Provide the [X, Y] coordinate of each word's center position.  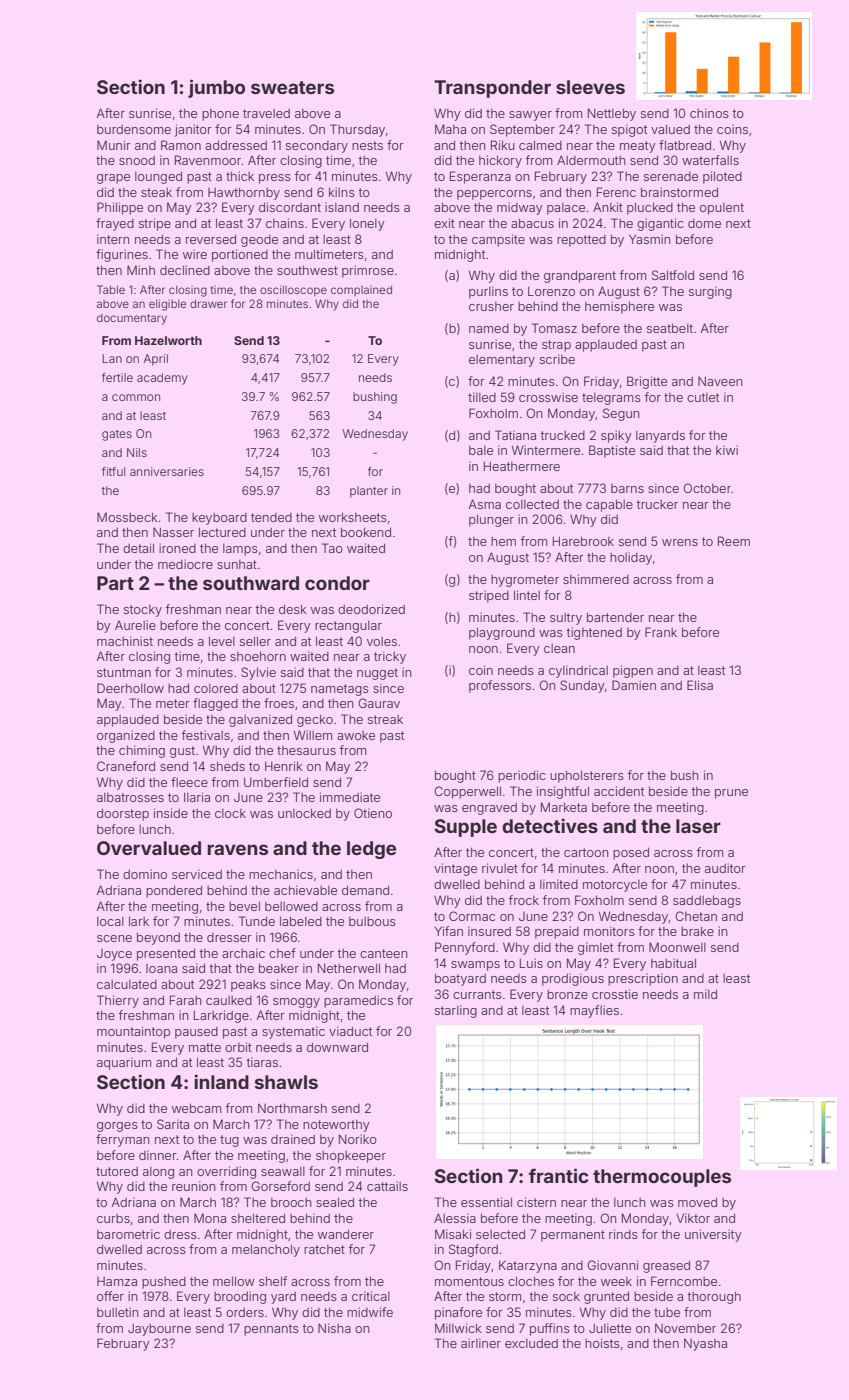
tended [271, 517]
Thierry [118, 1001]
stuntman [124, 672]
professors [500, 686]
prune [731, 794]
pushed [164, 1283]
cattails [387, 1186]
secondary [317, 147]
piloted [722, 177]
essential [486, 1202]
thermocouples [662, 1178]
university [713, 1235]
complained [361, 290]
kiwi [727, 450]
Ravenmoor [208, 160]
